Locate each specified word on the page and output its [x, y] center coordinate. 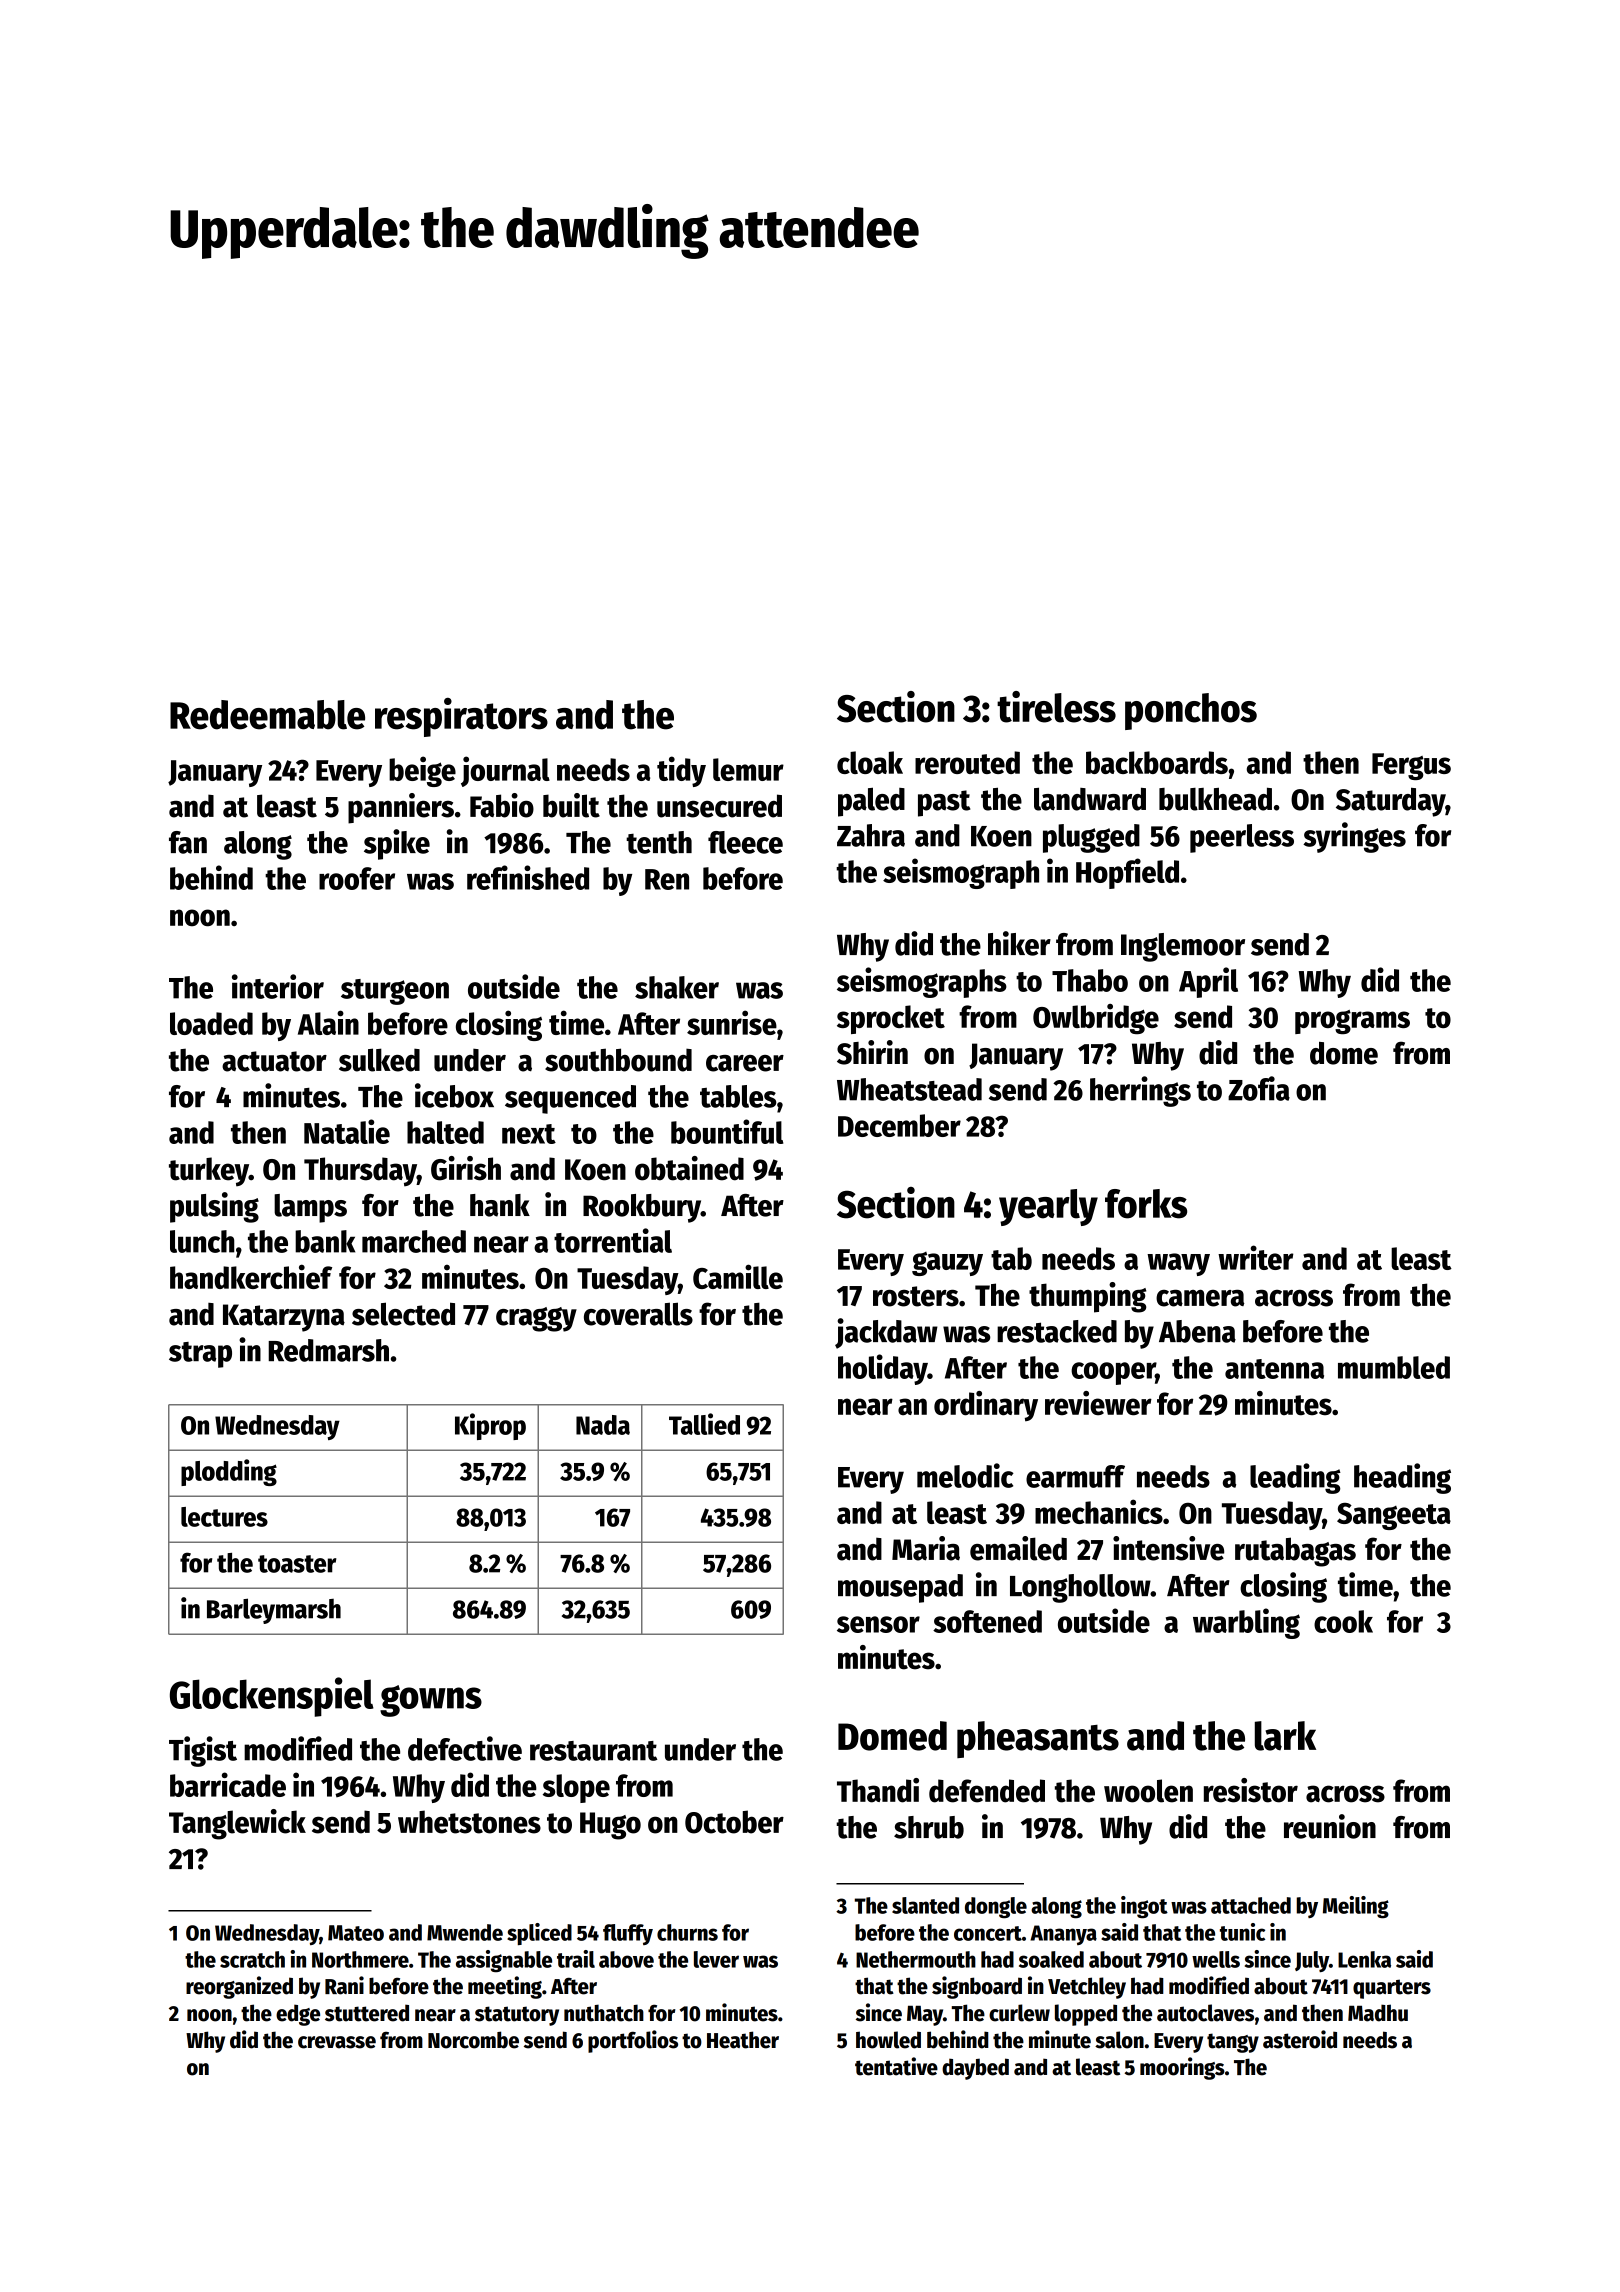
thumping [1088, 1297]
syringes [1354, 837]
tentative [896, 2066]
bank [325, 1241]
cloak [870, 762]
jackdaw [886, 1333]
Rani [344, 1985]
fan [188, 842]
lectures [224, 1517]
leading [1295, 1478]
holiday [883, 1369]
